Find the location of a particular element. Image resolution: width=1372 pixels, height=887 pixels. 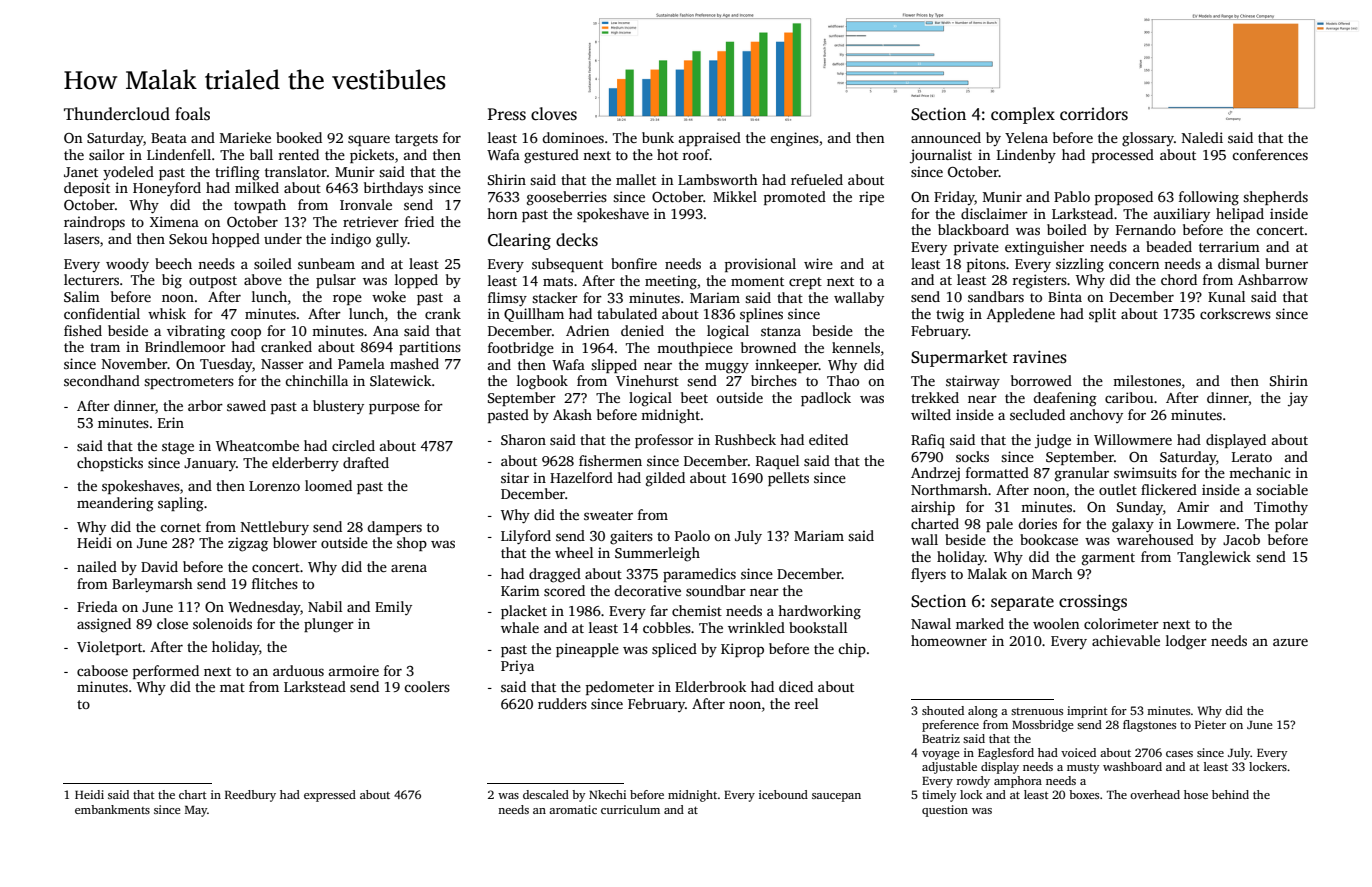

twig is located at coordinates (950, 315).
